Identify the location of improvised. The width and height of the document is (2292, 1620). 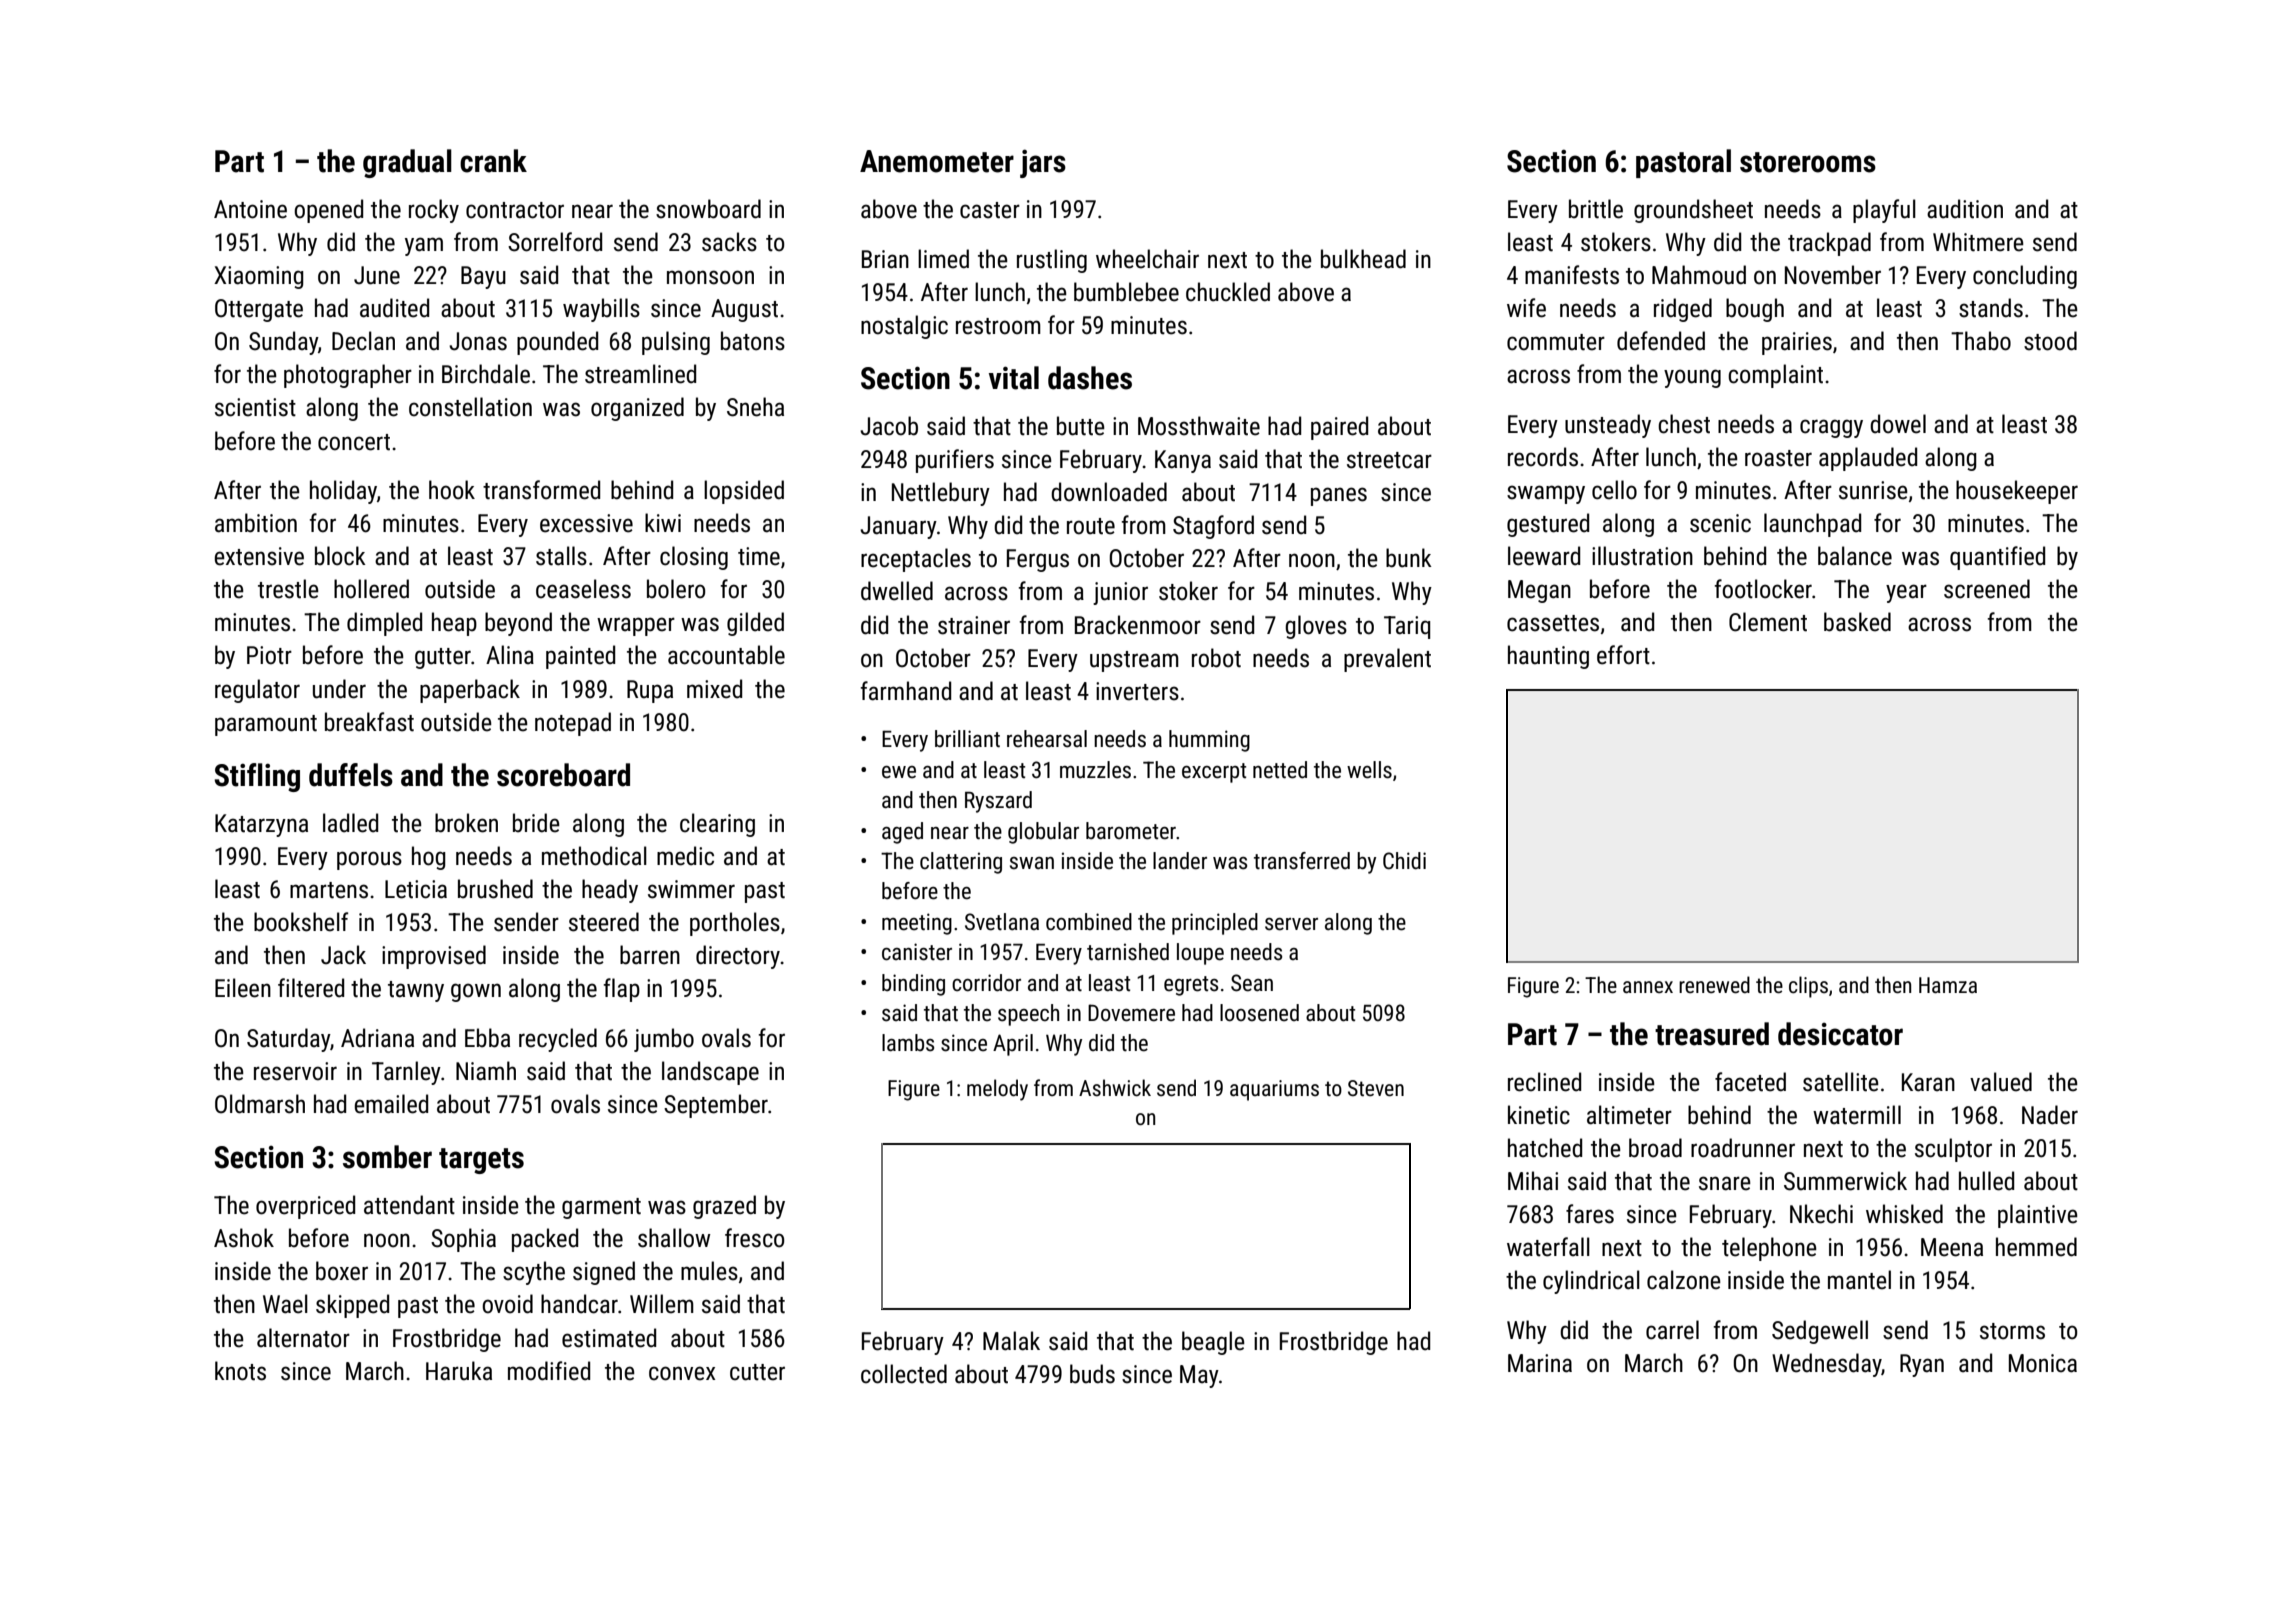
(434, 957).
